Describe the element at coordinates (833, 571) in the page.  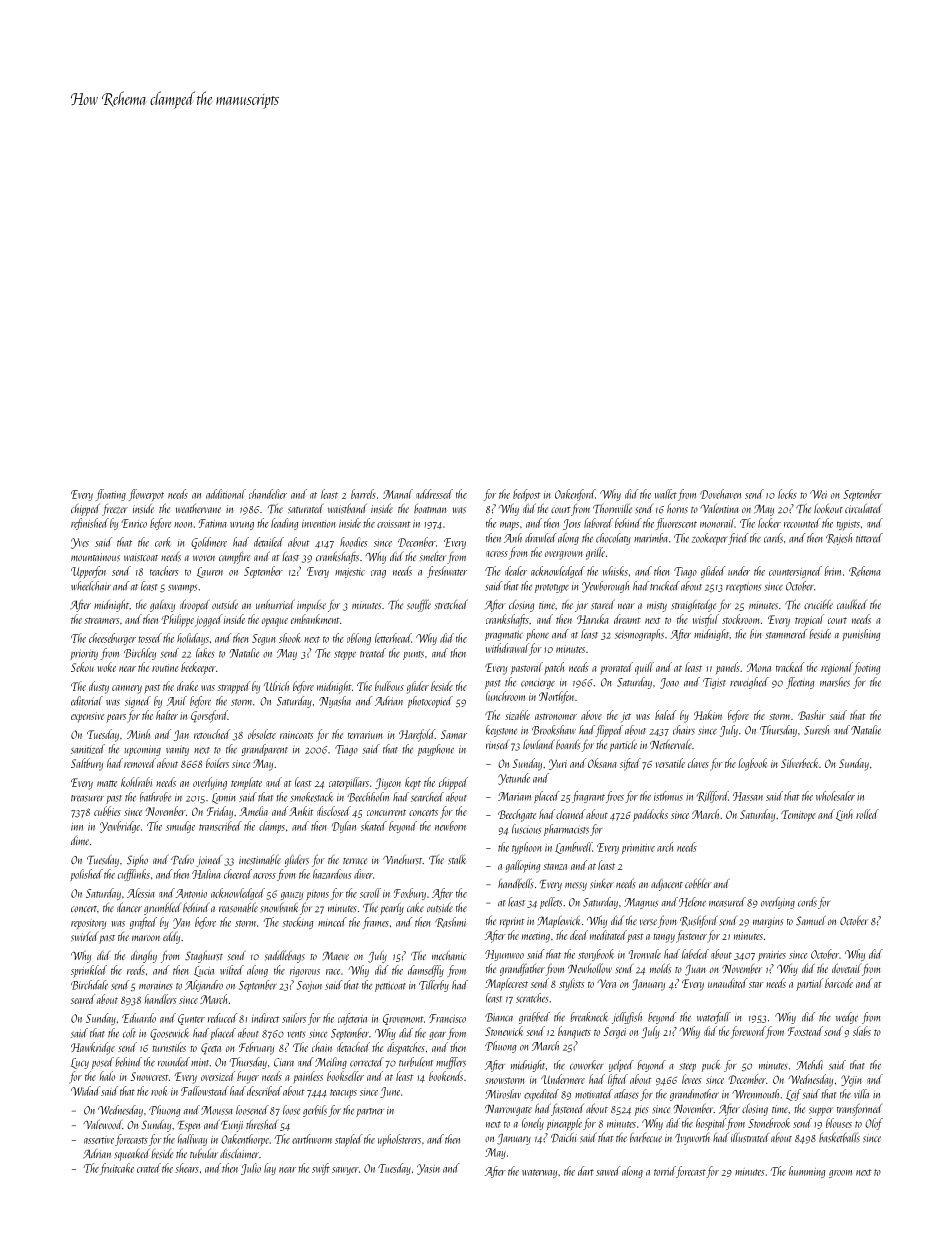
I see `brim` at that location.
